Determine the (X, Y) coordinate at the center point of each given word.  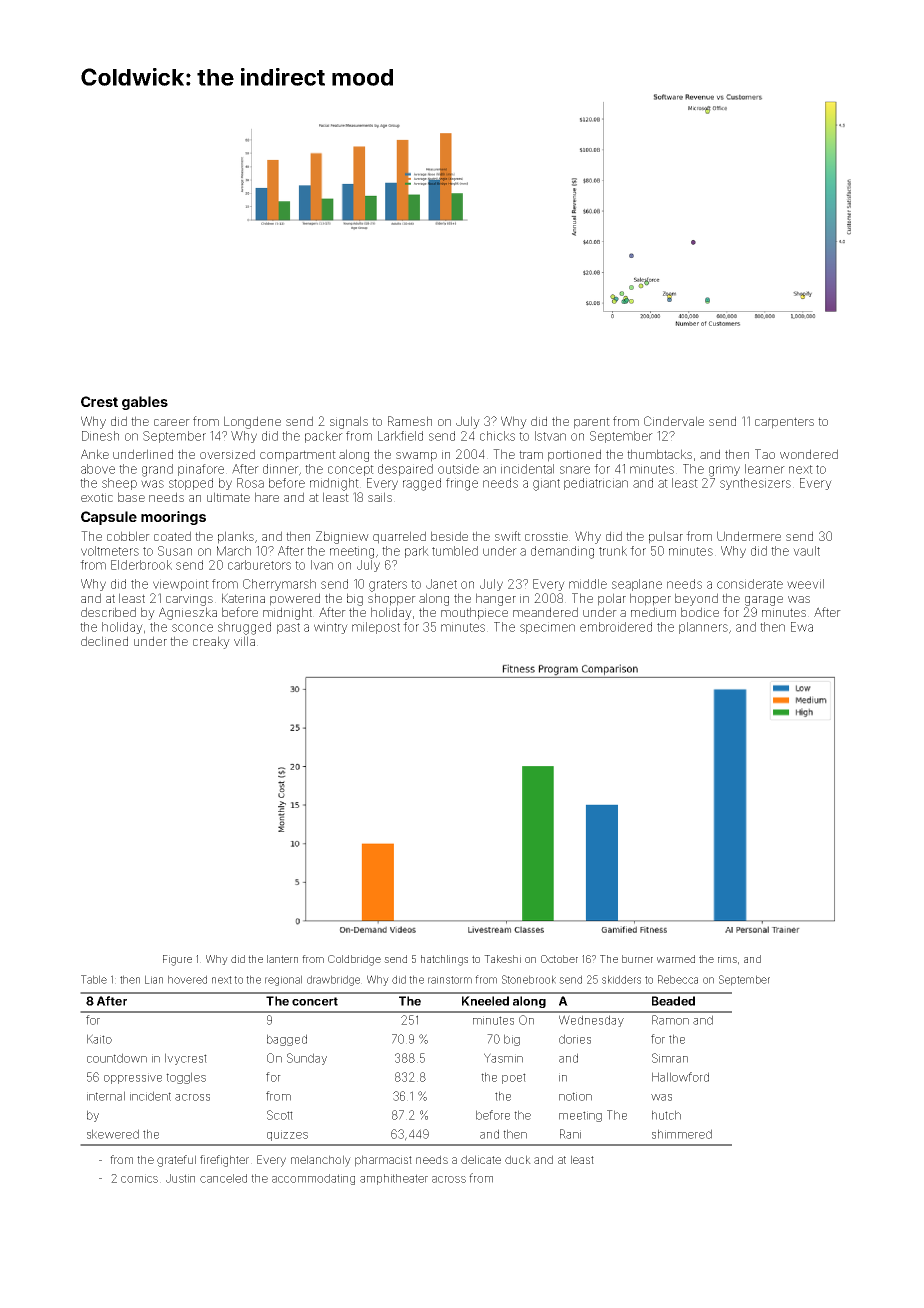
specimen (547, 628)
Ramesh (410, 421)
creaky (211, 642)
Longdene (252, 422)
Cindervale (674, 421)
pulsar (666, 537)
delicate (481, 1159)
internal (106, 1096)
